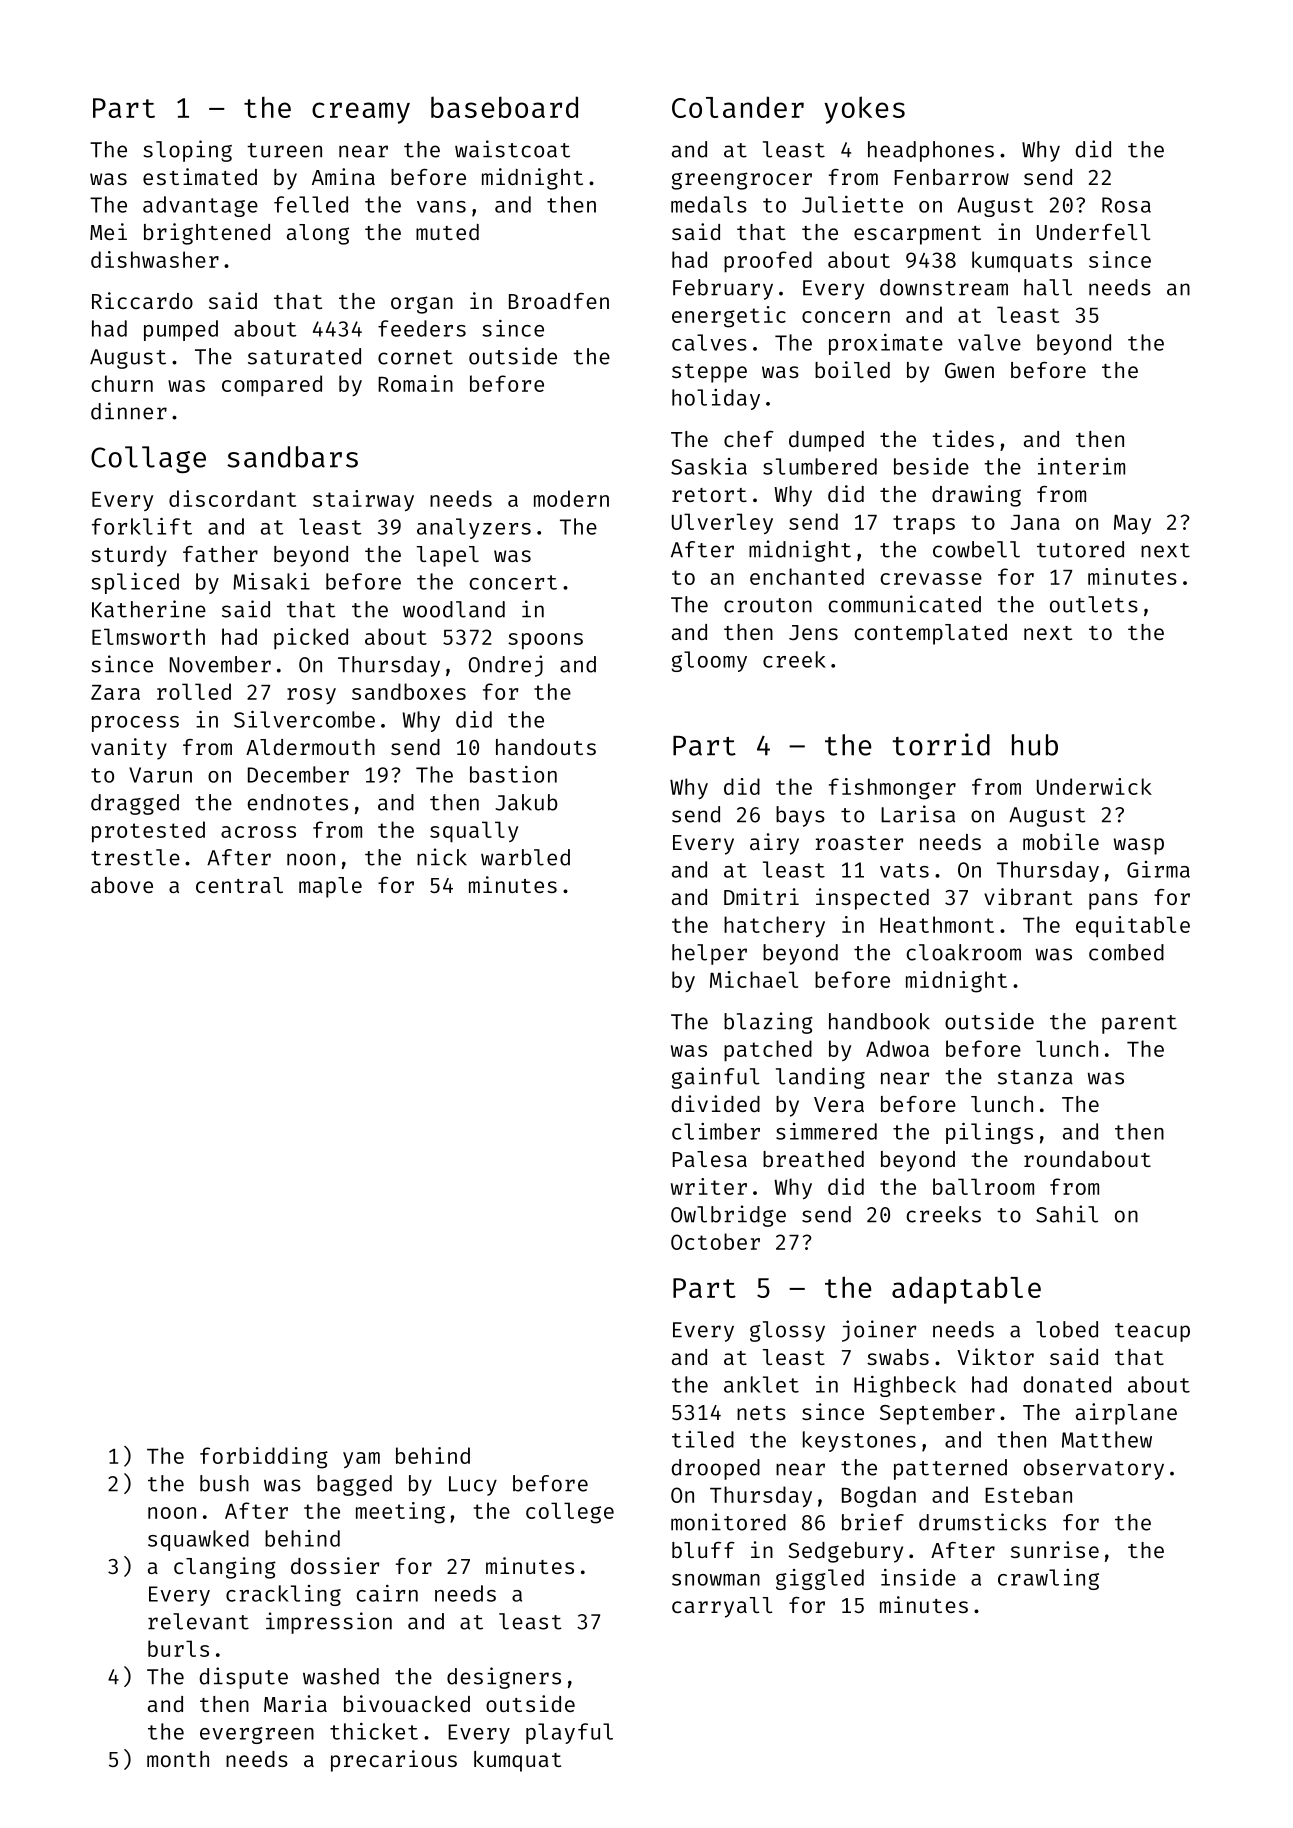 The image size is (1293, 1828). I want to click on October, so click(715, 1241).
